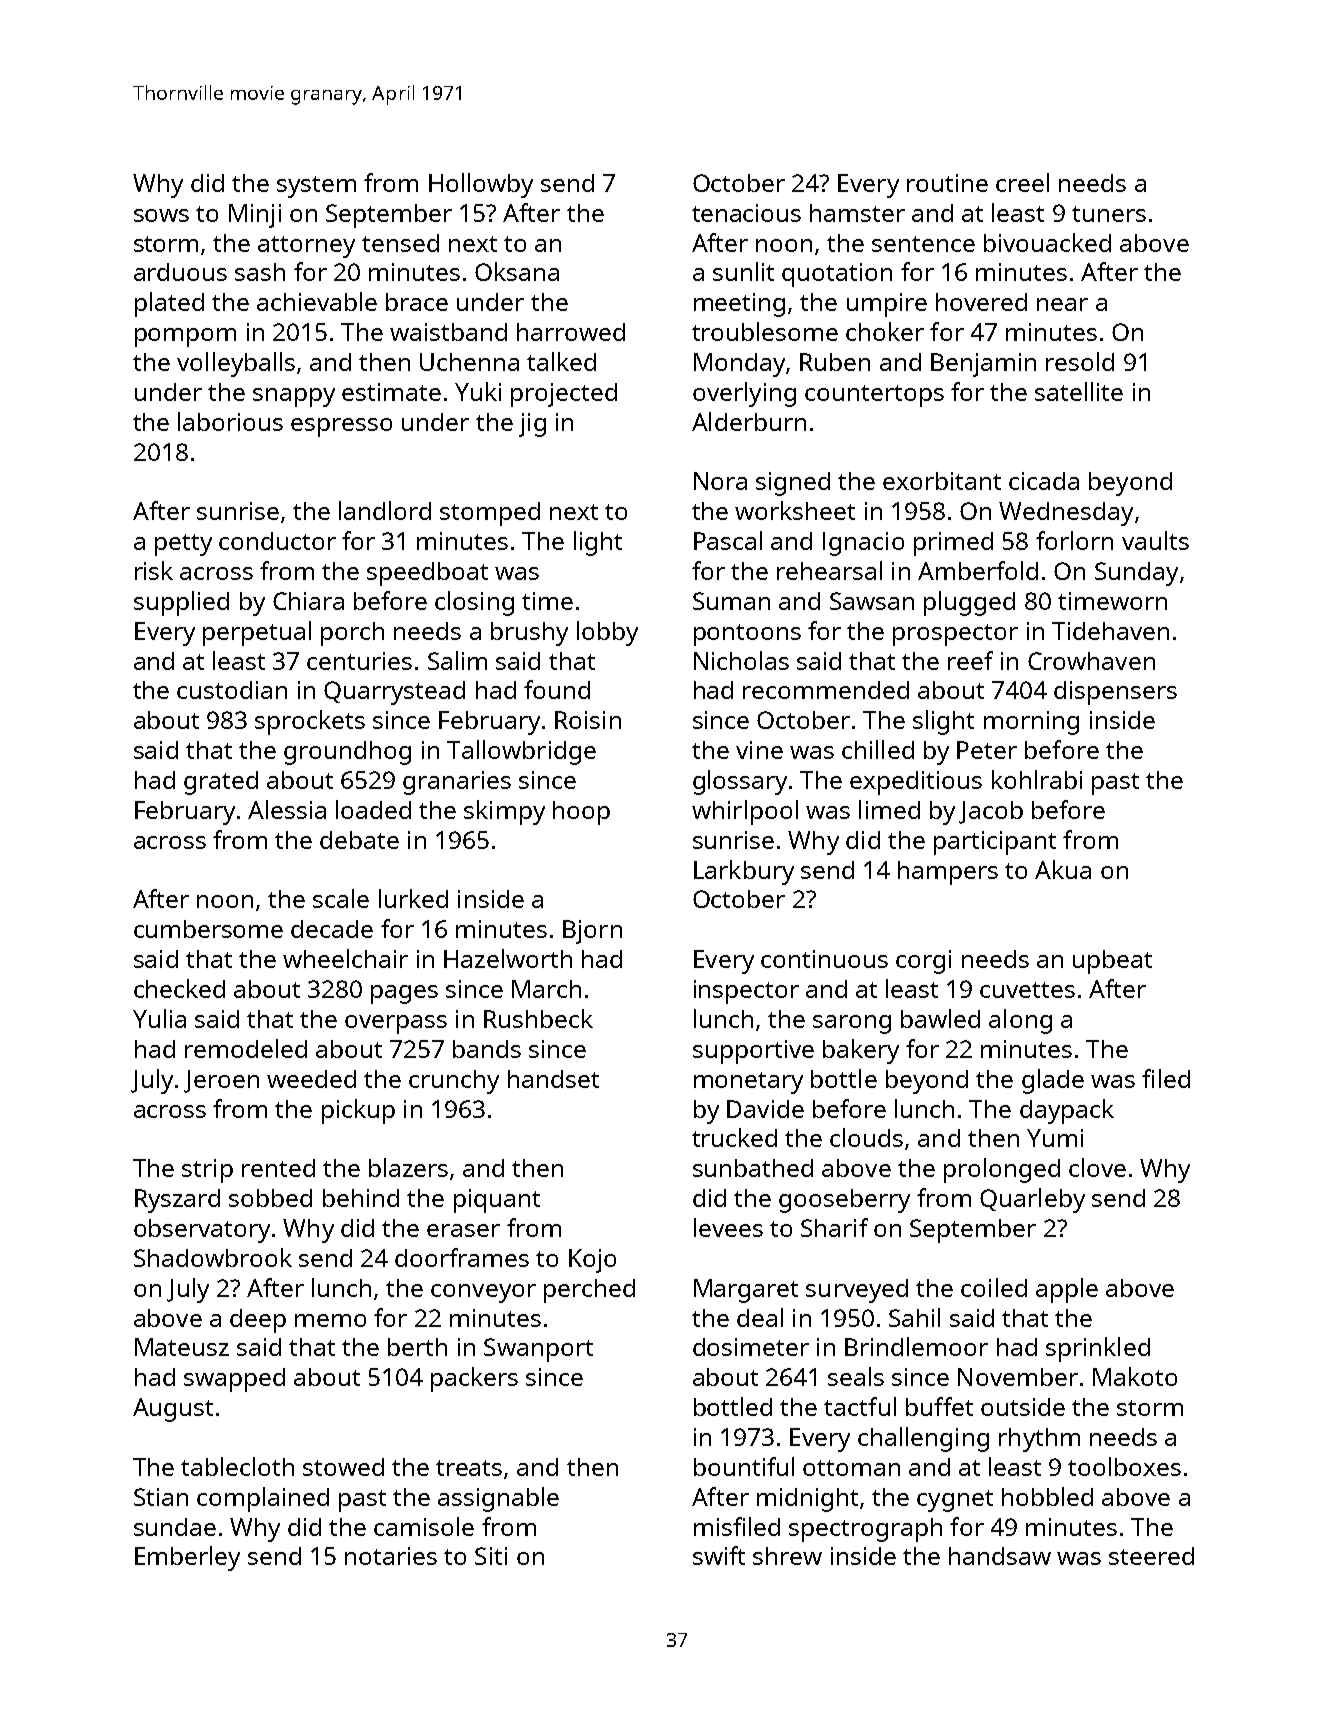 The width and height of the page is (1331, 1723). What do you see at coordinates (316, 187) in the page?
I see `system` at bounding box center [316, 187].
